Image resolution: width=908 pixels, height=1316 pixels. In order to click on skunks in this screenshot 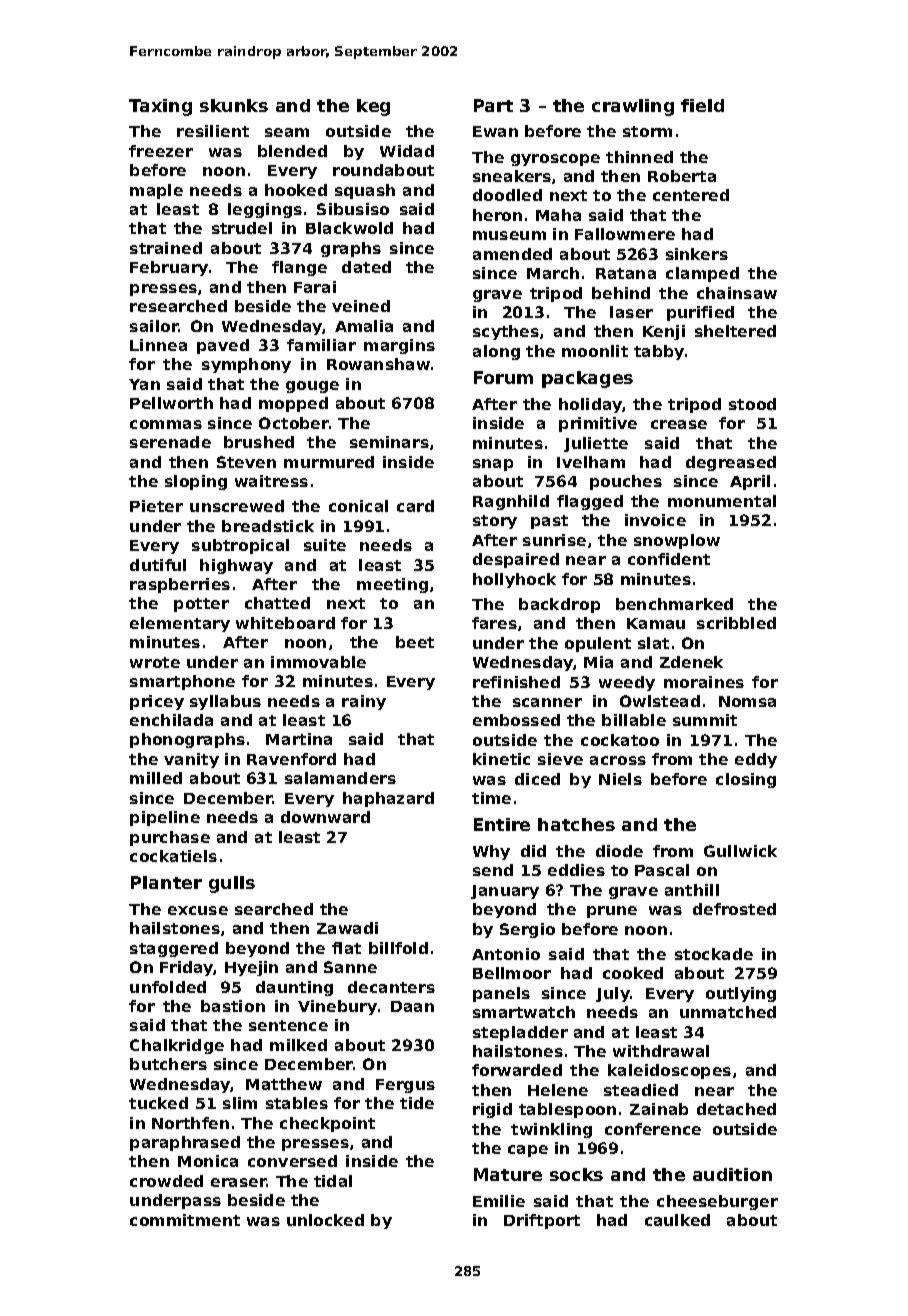, I will do `click(234, 105)`.
